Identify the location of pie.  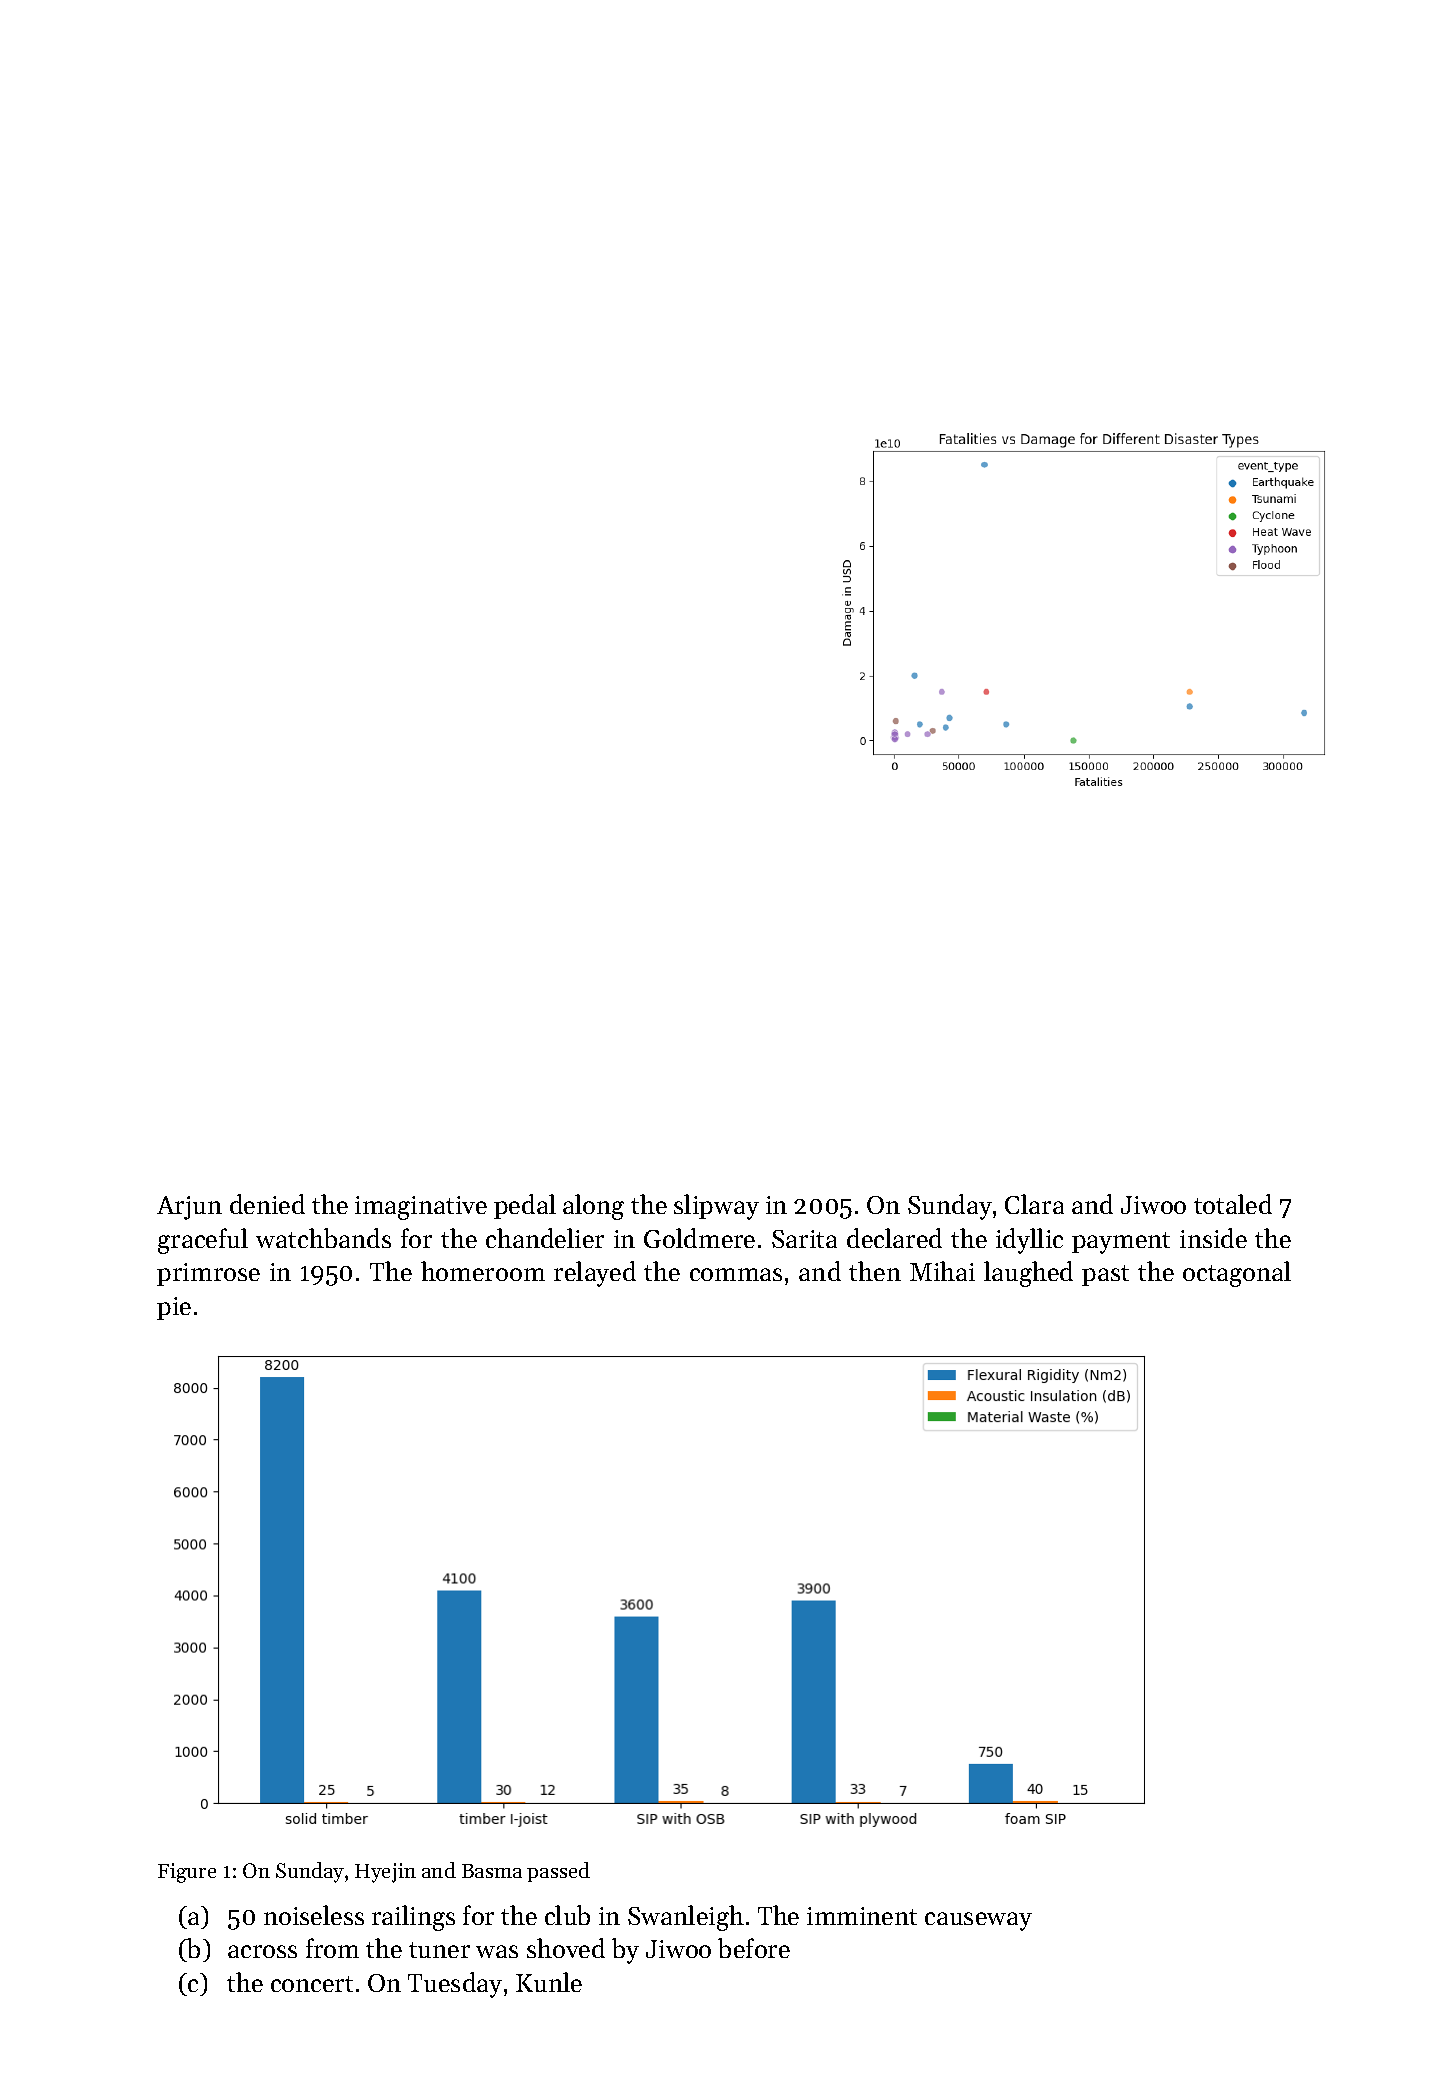
(174, 1308).
